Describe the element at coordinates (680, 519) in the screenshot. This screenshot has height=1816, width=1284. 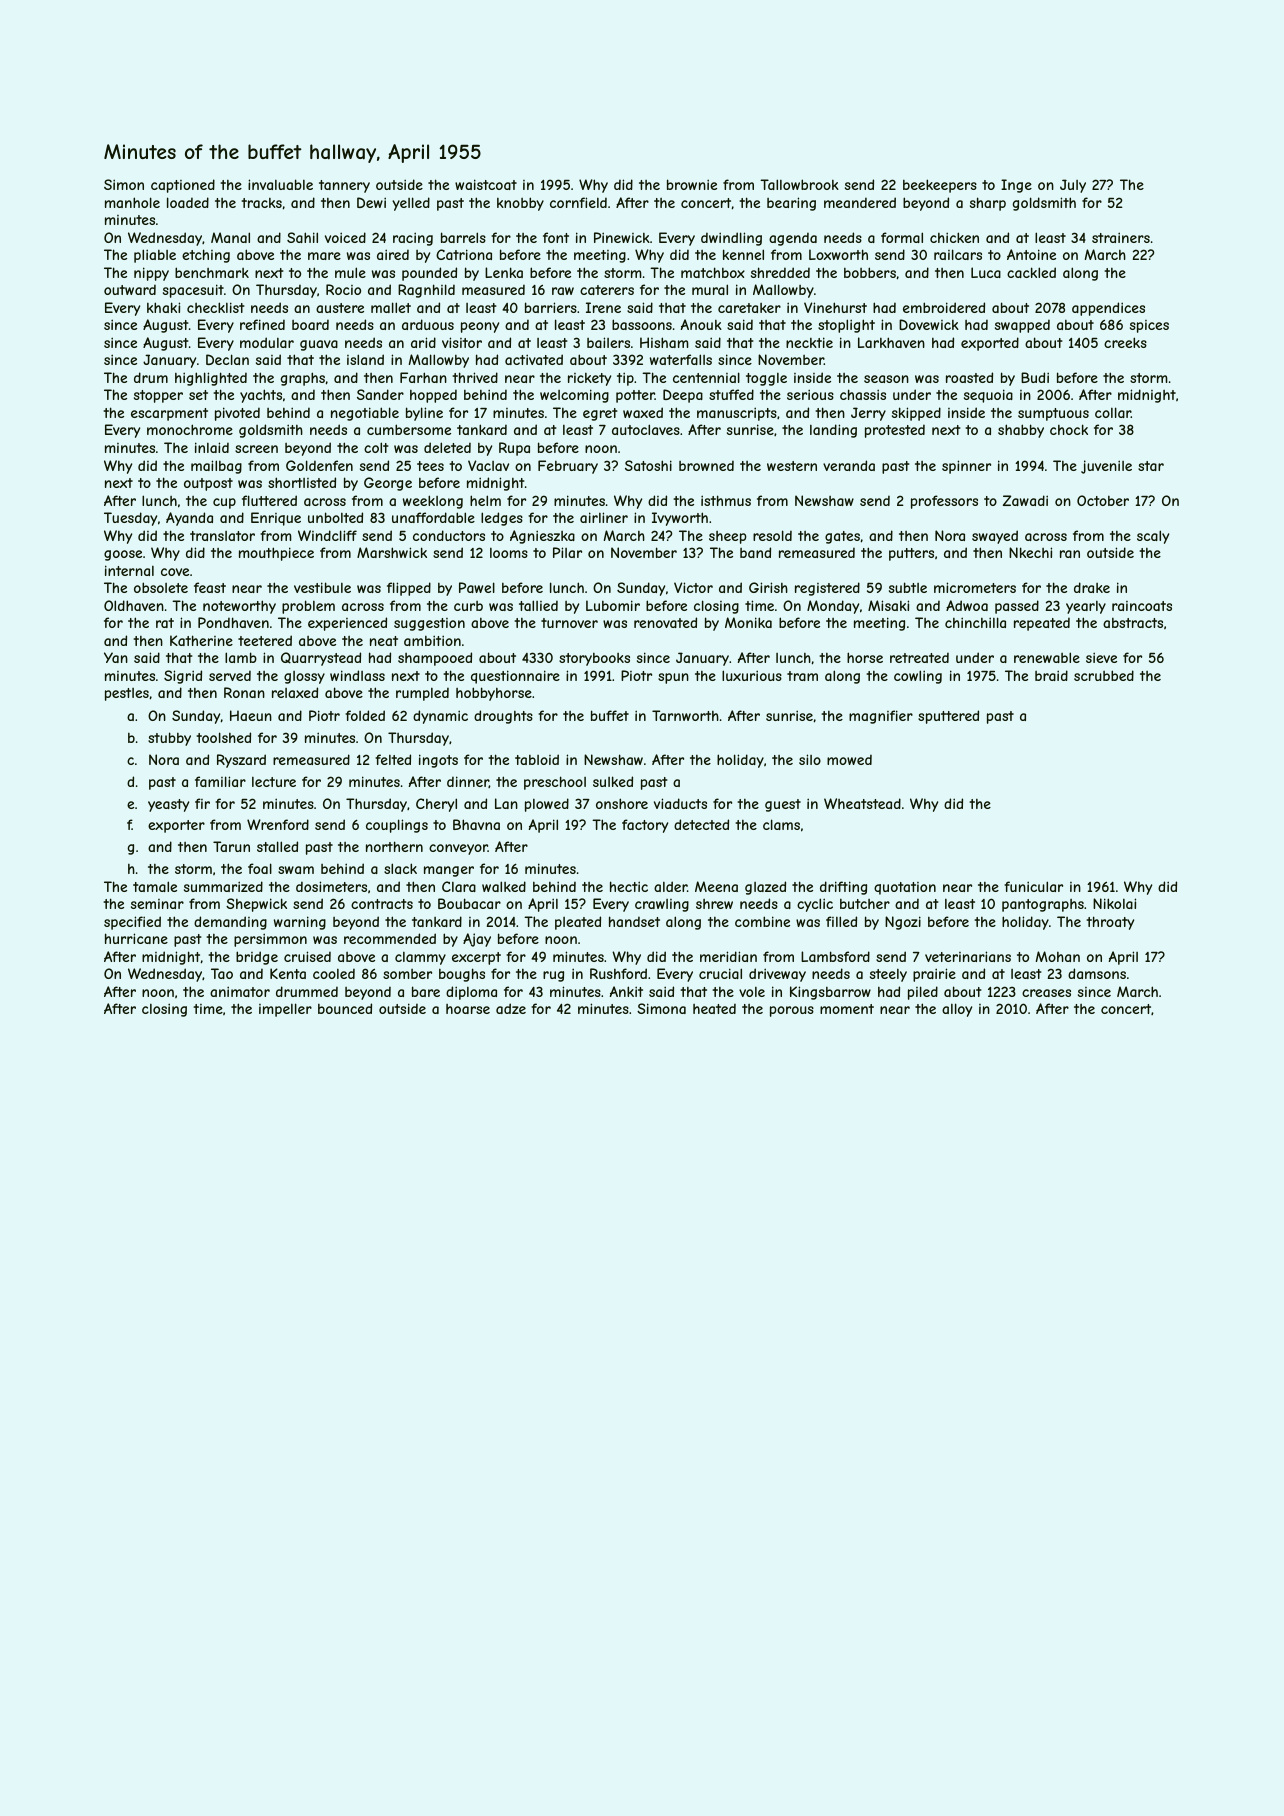
I see `Ivyworth` at that location.
